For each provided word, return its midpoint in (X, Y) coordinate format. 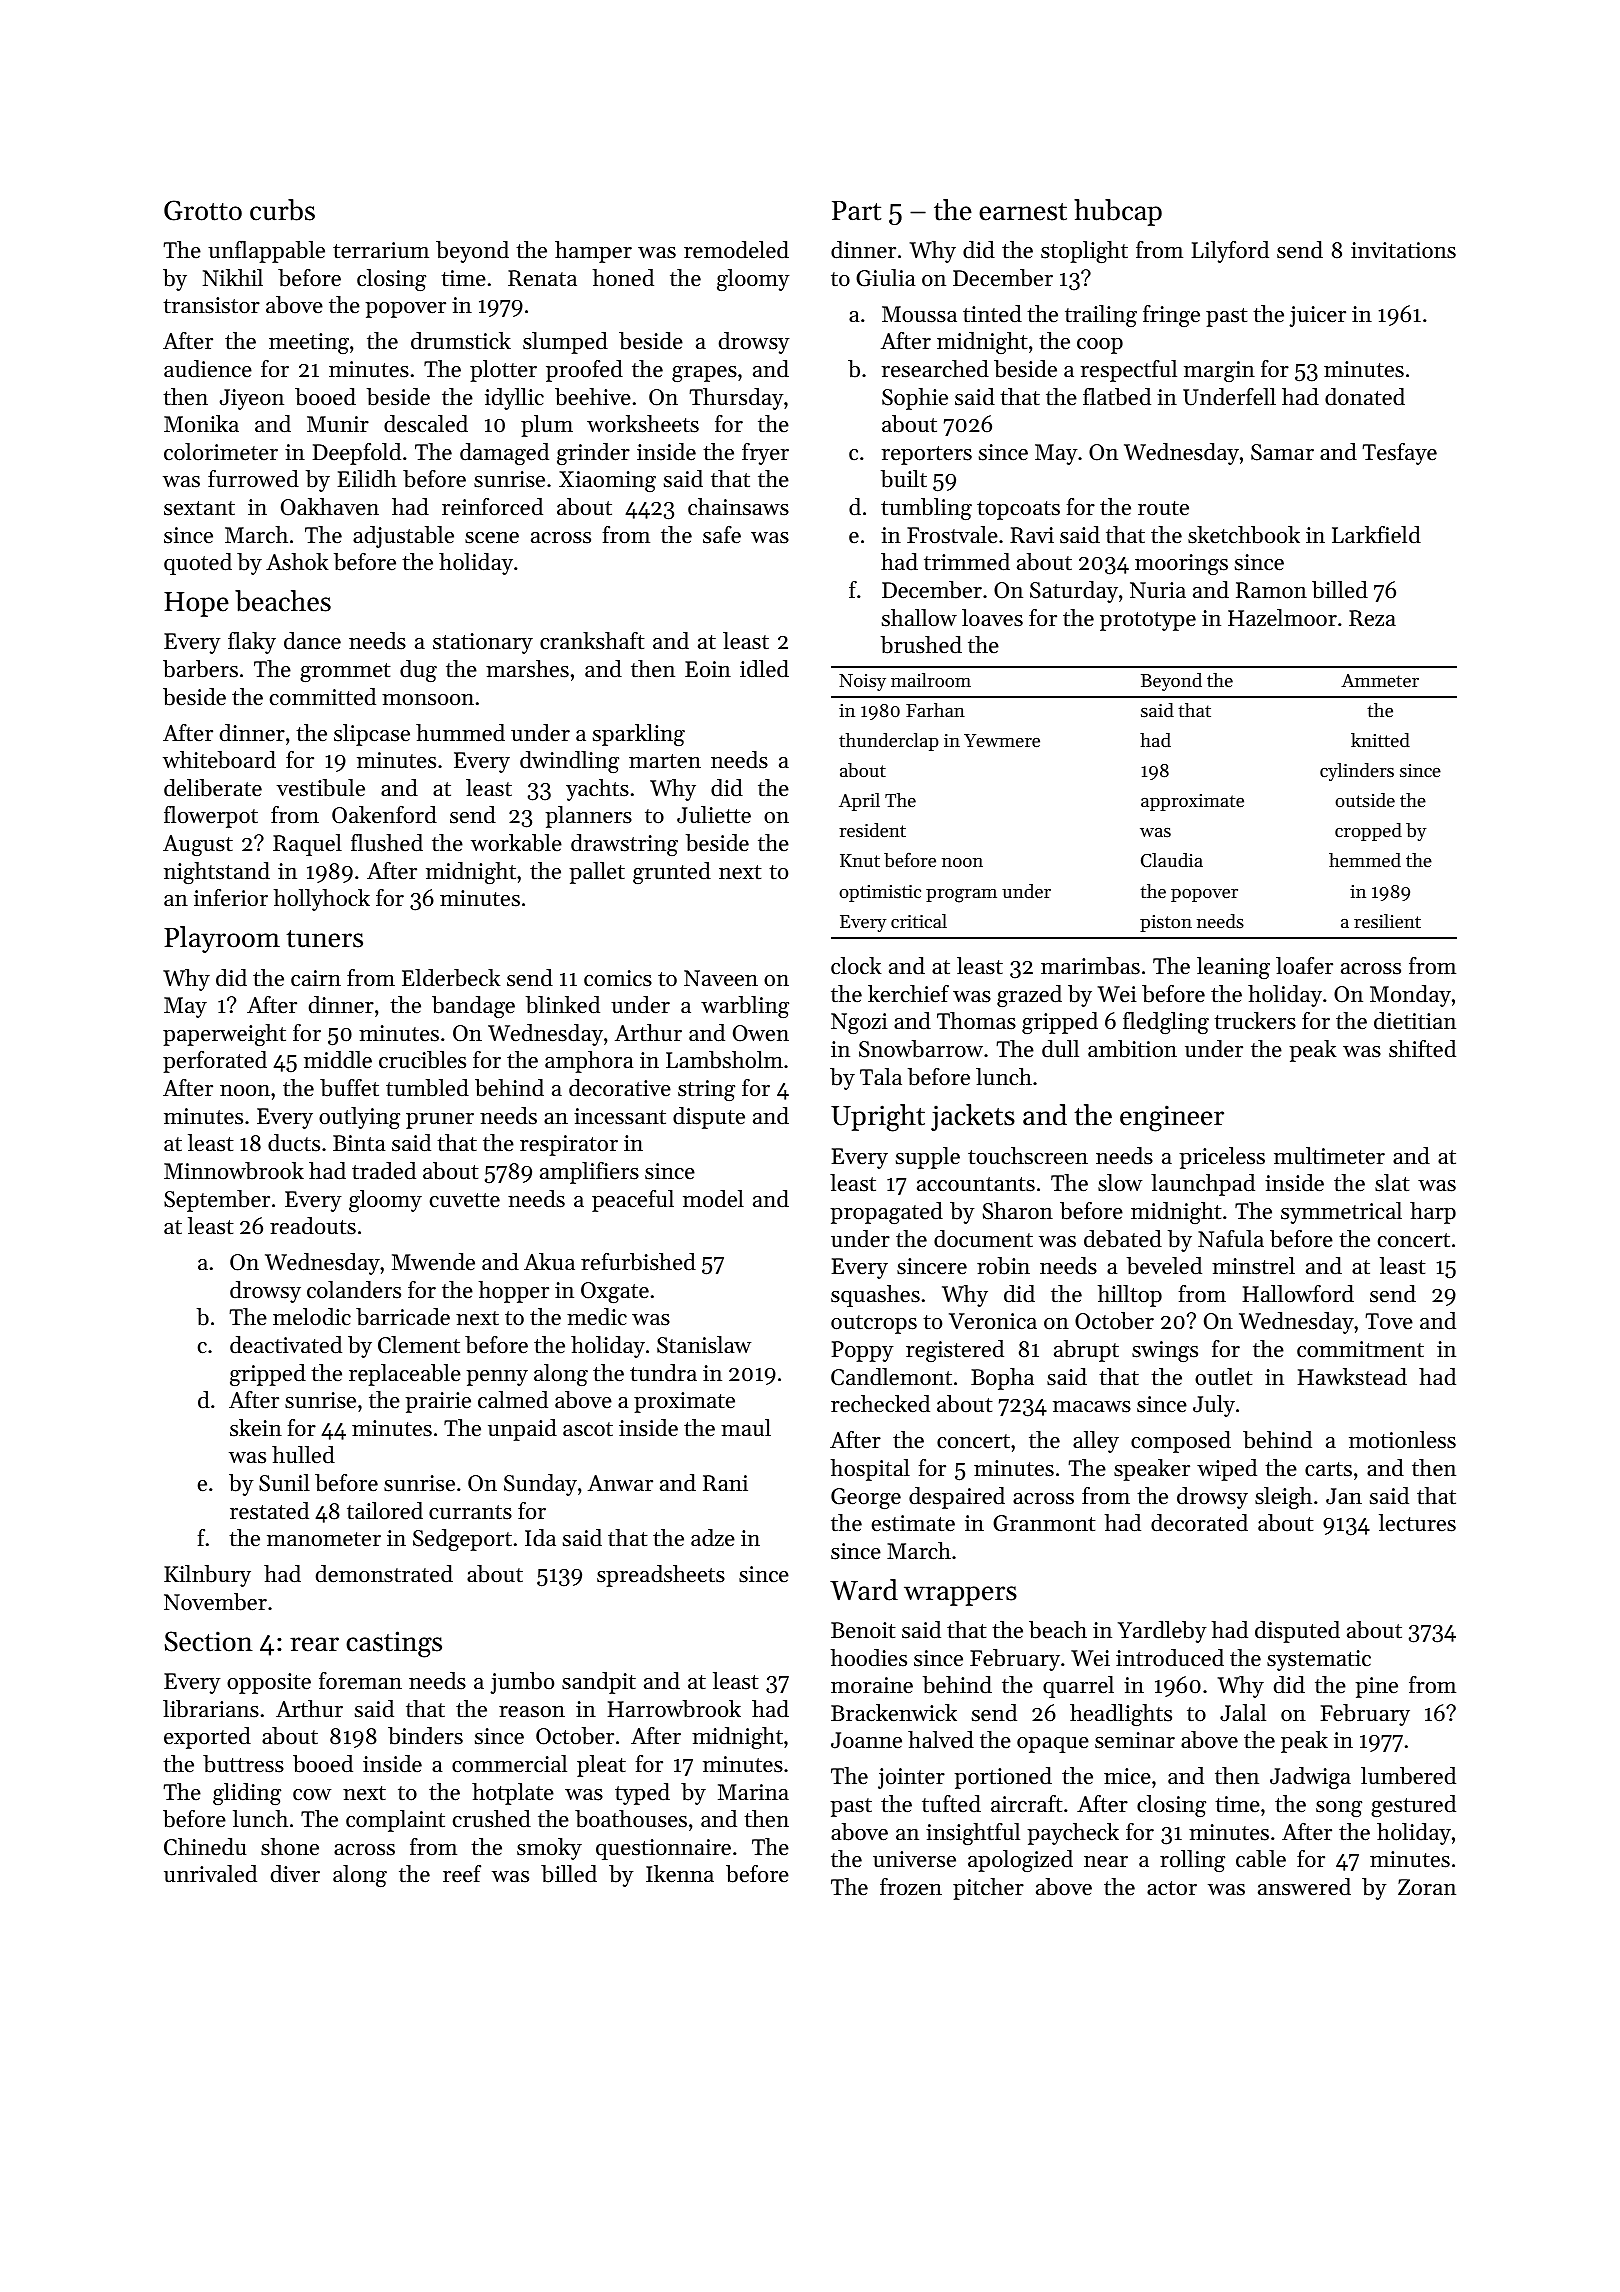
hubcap (1118, 212)
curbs (282, 210)
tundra (663, 1373)
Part (856, 211)
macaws (1092, 1407)
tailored (385, 1511)
